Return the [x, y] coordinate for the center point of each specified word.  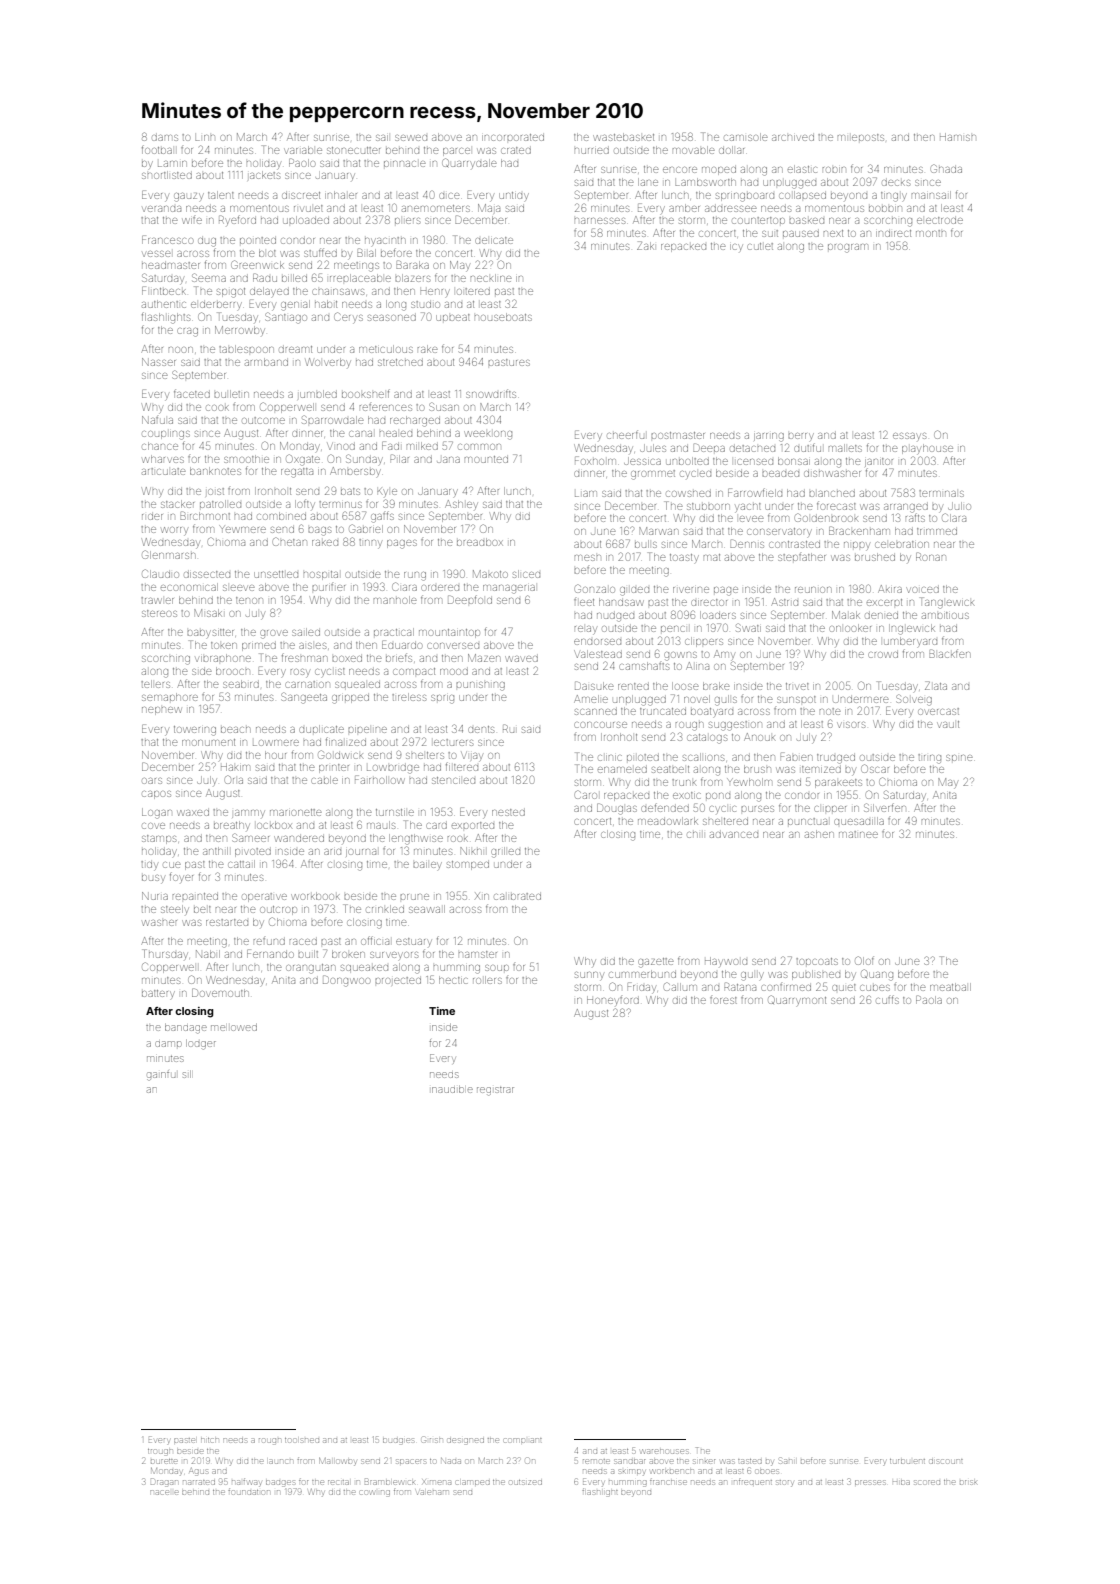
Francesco [167, 239]
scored [927, 1482]
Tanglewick [947, 603]
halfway [246, 1482]
